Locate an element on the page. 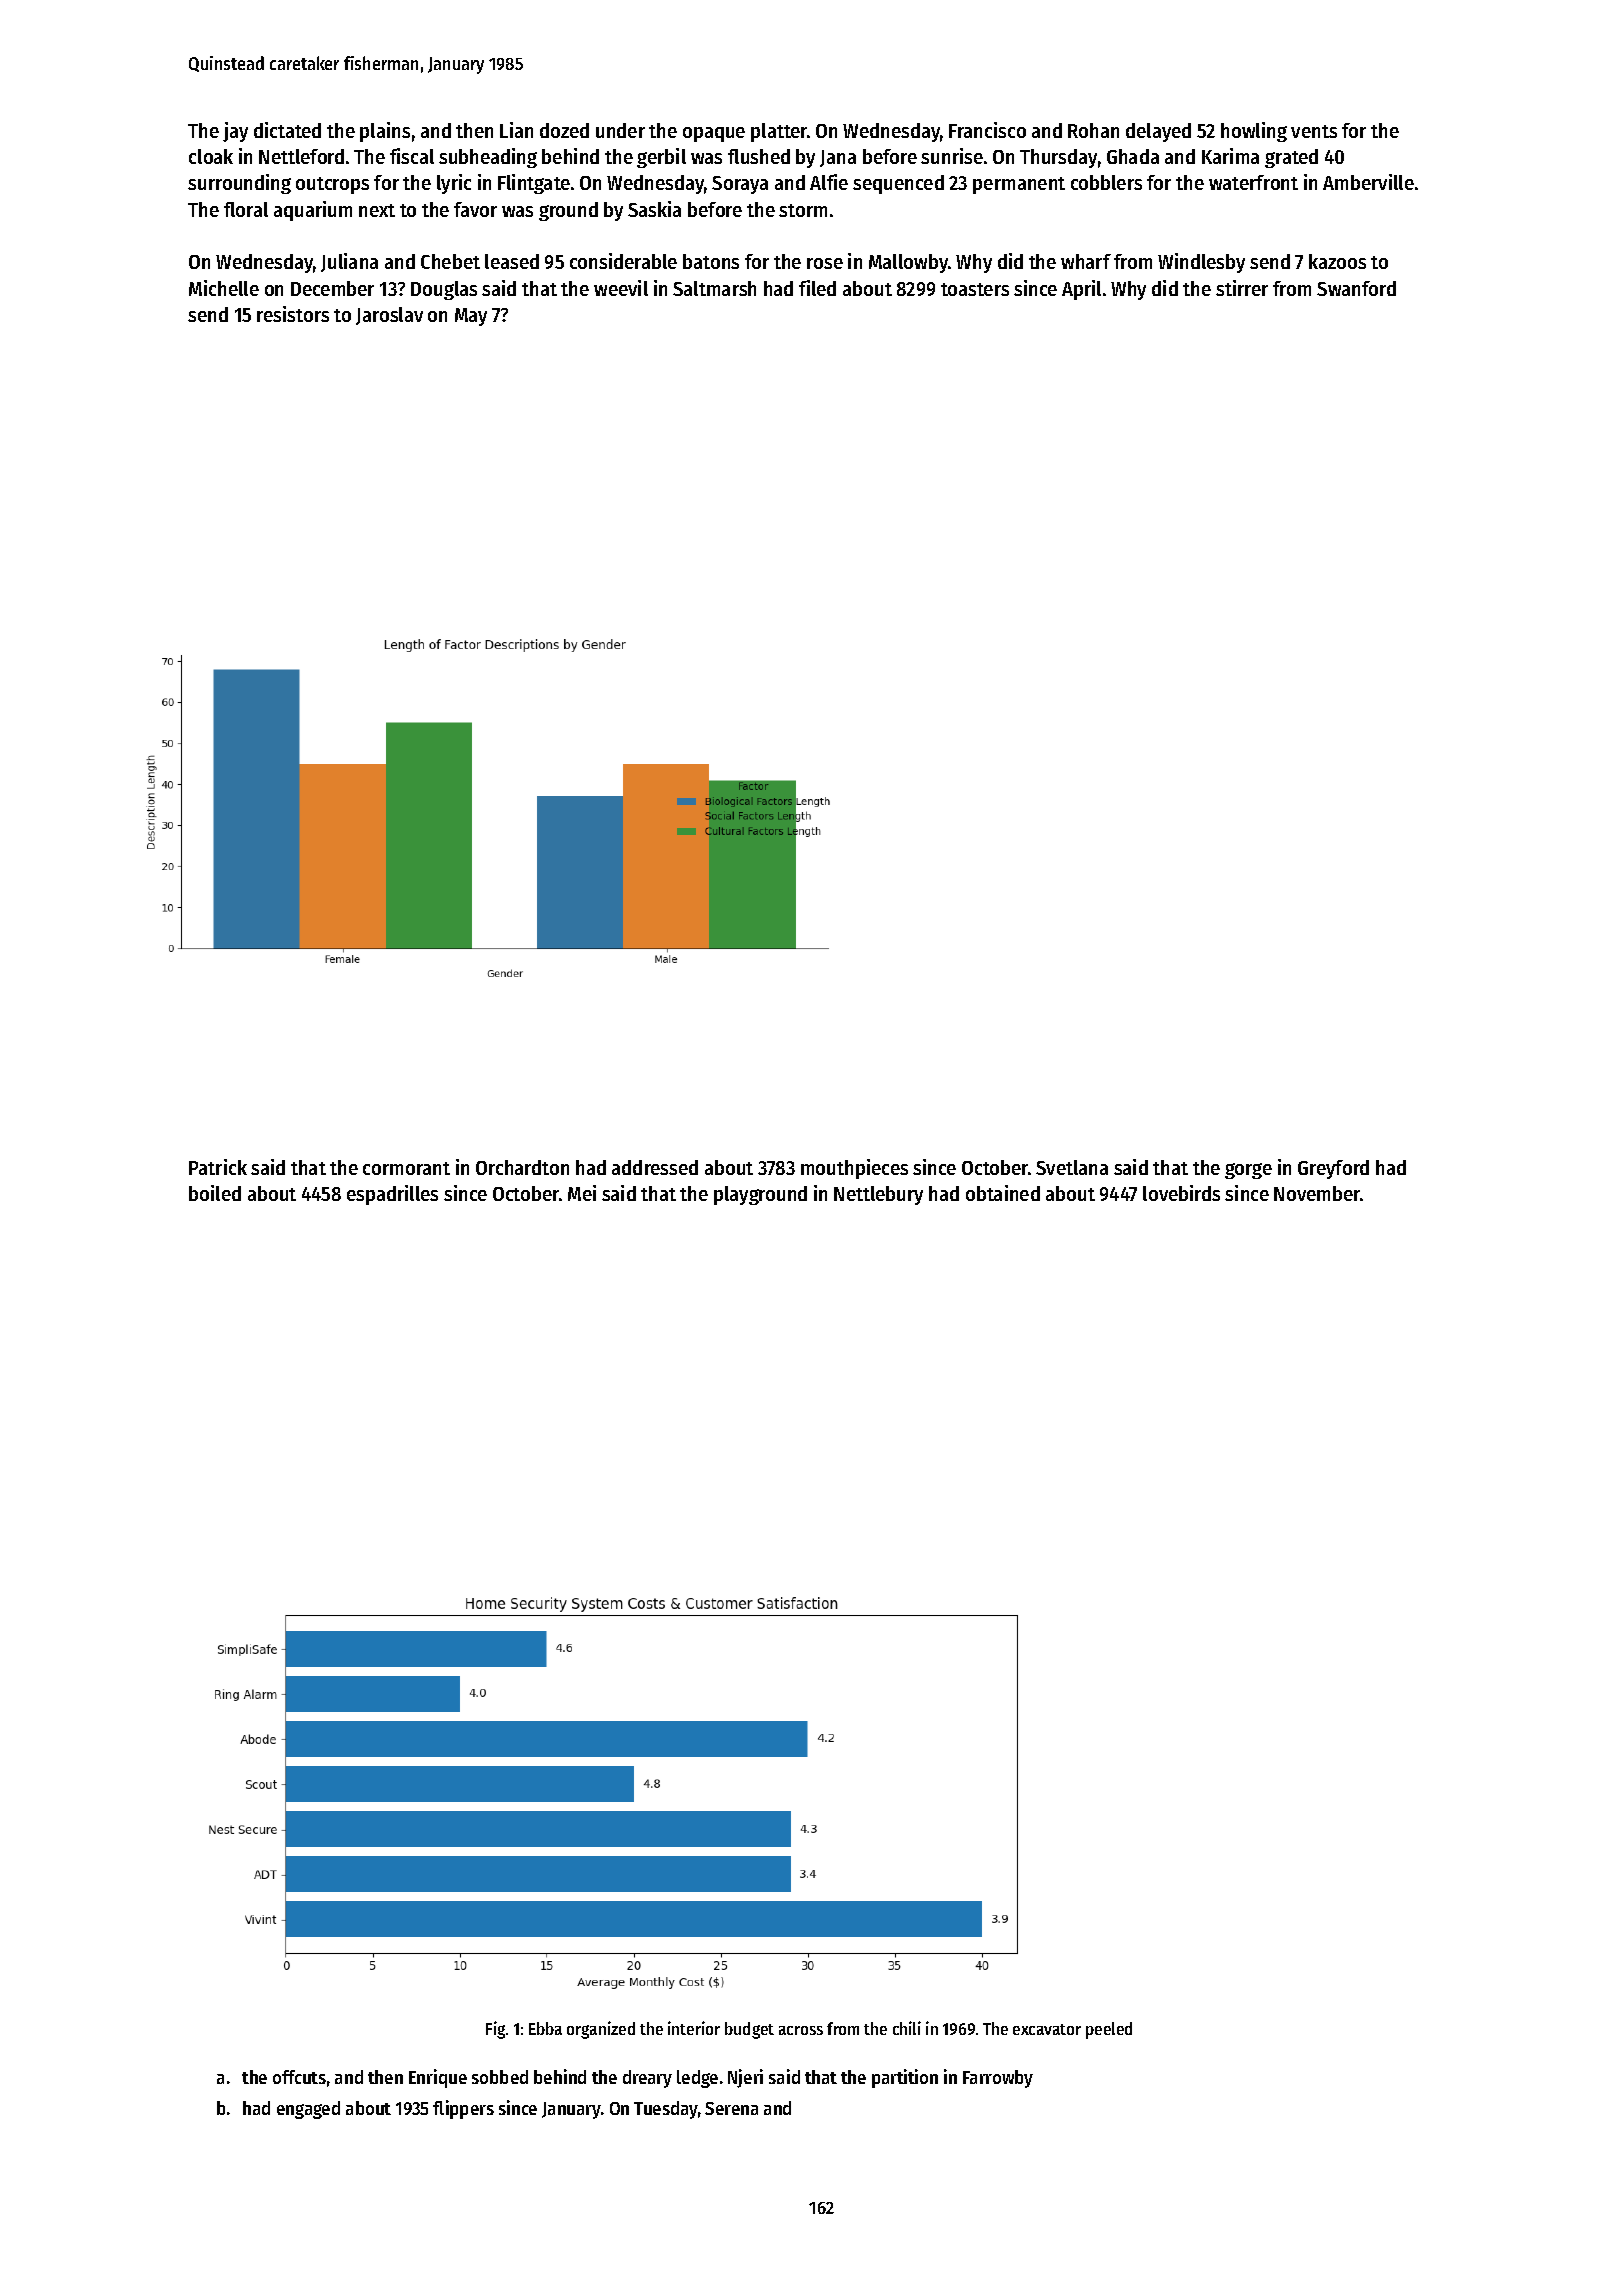 This document has width=1620, height=2292. addressed is located at coordinates (655, 1167).
